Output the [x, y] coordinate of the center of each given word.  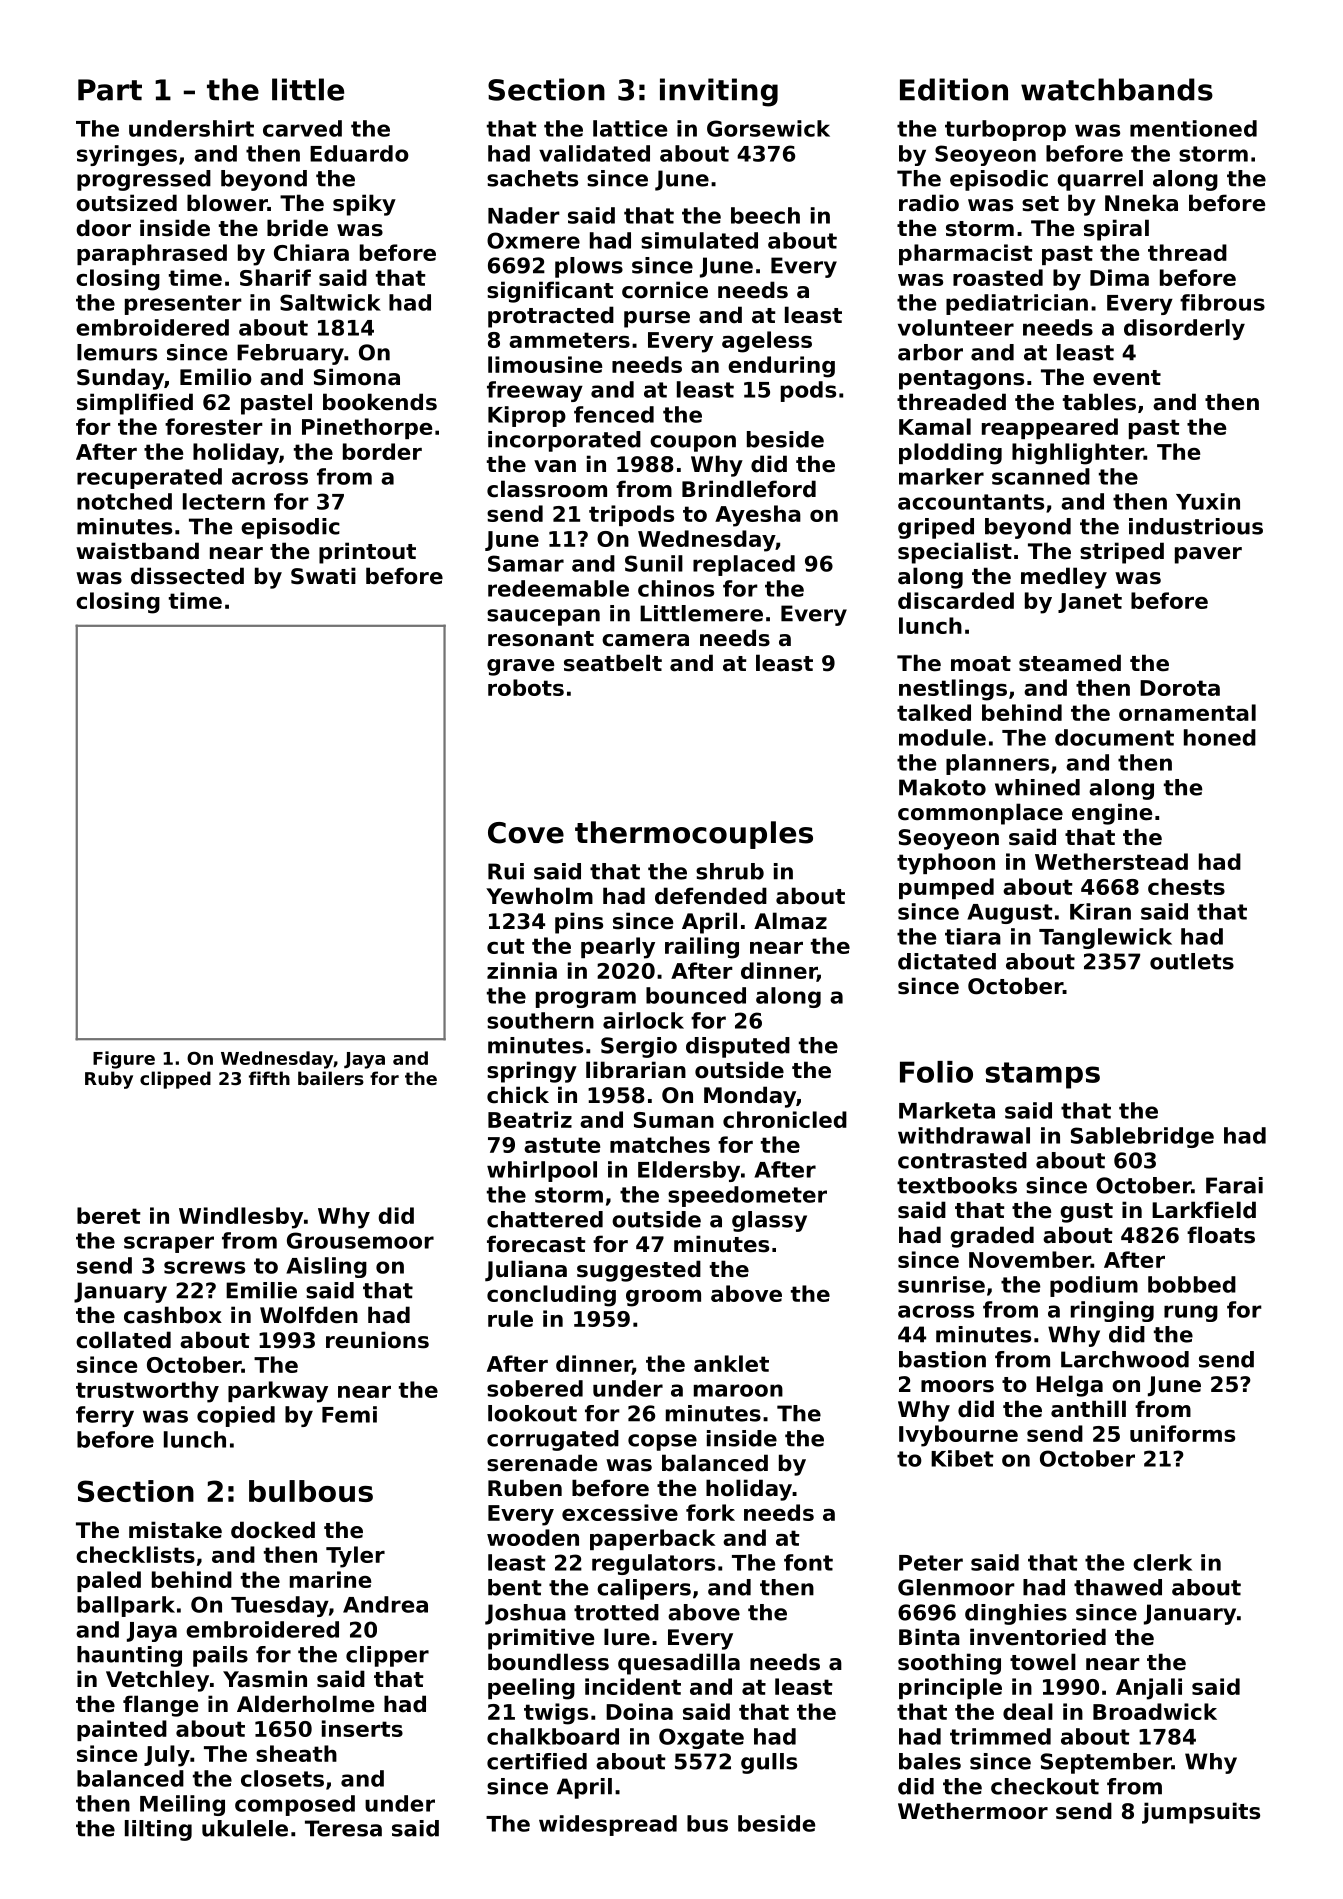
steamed [1070, 663]
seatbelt [613, 663]
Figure [124, 1060]
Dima [1119, 277]
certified [537, 1761]
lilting [158, 1830]
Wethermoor [973, 1811]
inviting [719, 92]
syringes [127, 155]
